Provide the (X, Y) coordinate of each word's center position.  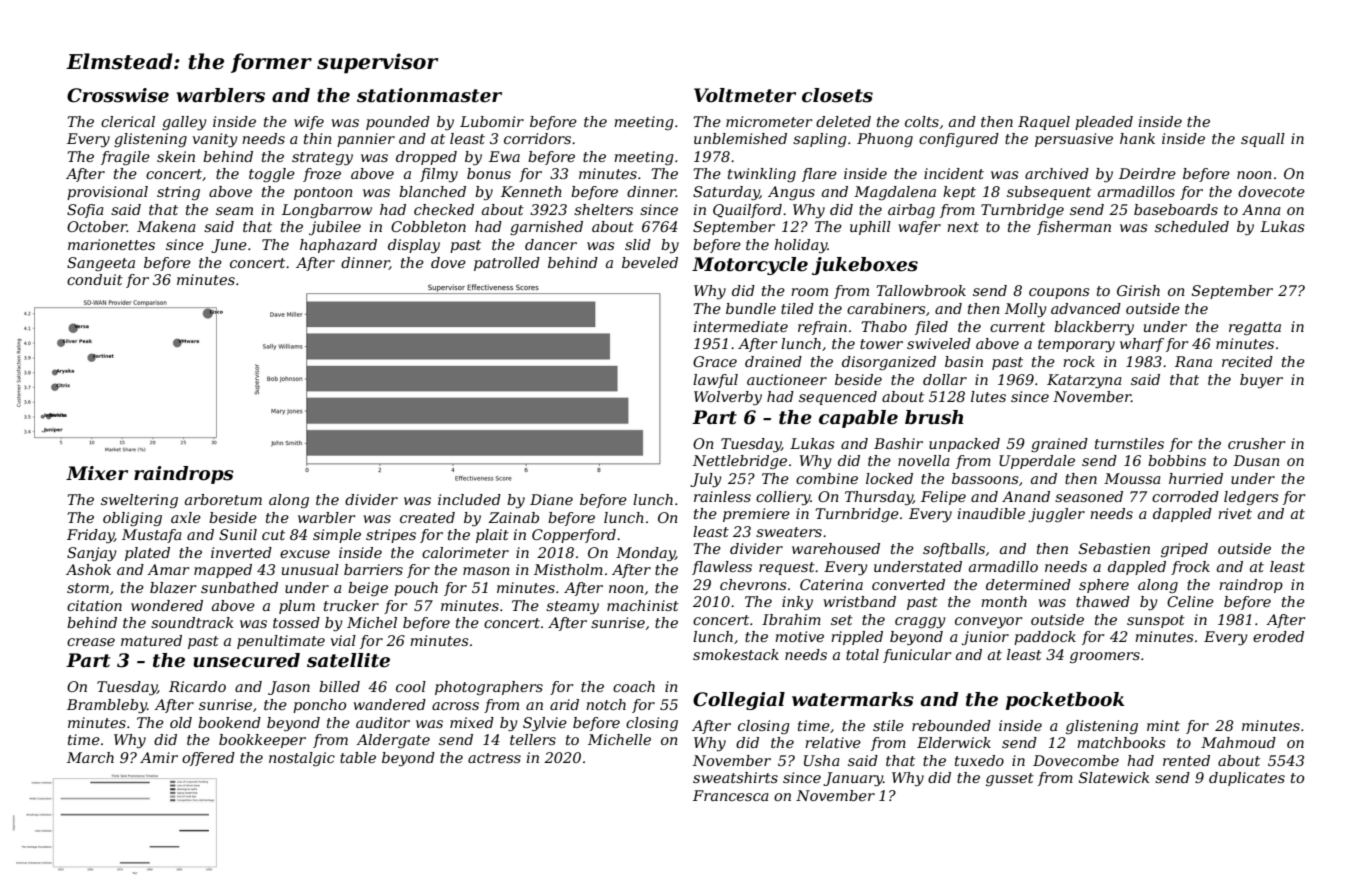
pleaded (1104, 123)
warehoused (836, 548)
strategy (322, 158)
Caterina (831, 584)
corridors (537, 138)
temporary (1076, 345)
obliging (132, 519)
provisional (107, 193)
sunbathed (239, 587)
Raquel (1044, 123)
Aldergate (393, 741)
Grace (715, 361)
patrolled (507, 264)
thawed (1103, 601)
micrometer (769, 121)
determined (1028, 584)
